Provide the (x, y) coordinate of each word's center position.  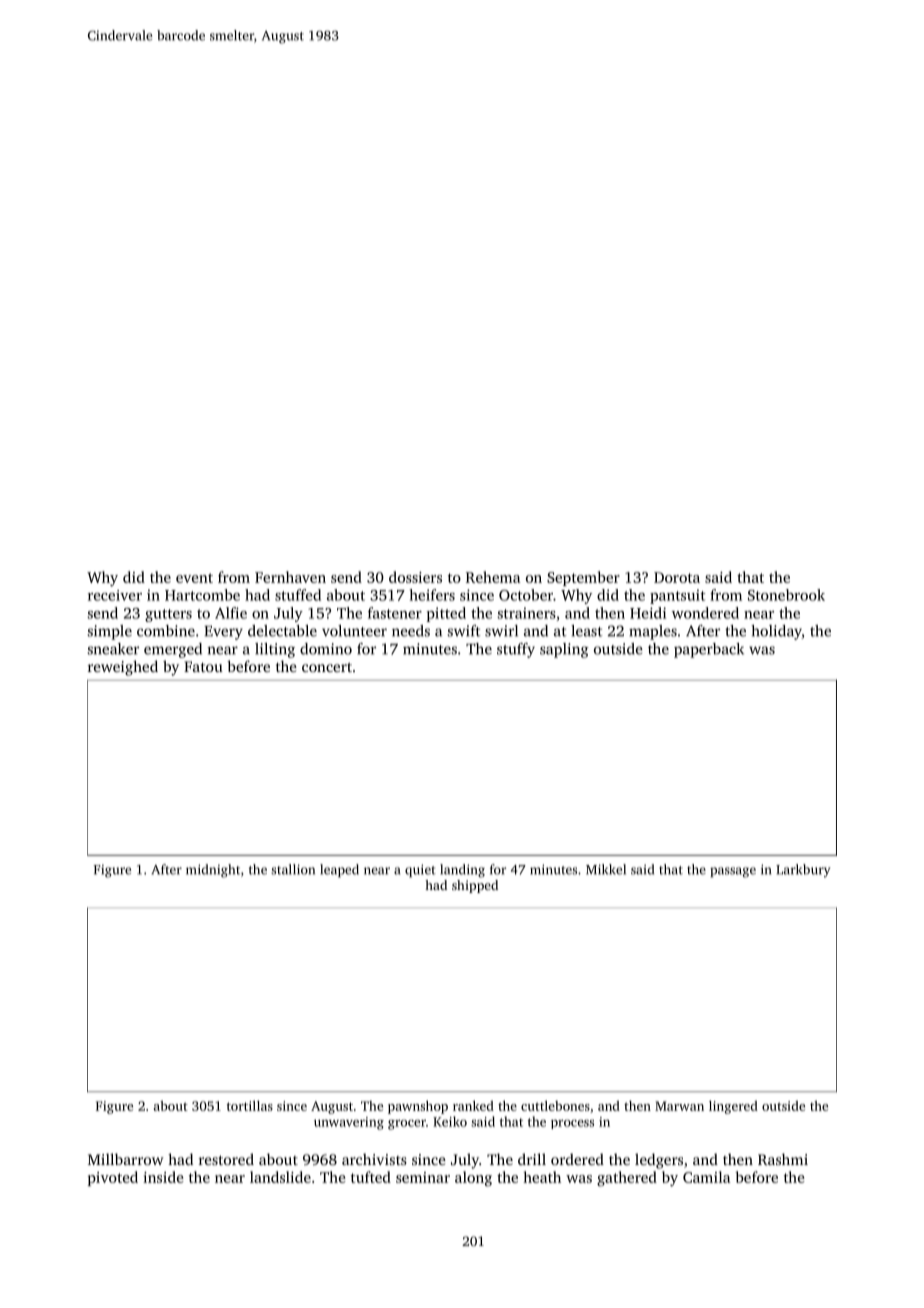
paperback (709, 650)
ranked (473, 1105)
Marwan (679, 1106)
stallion (293, 869)
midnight (213, 871)
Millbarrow (125, 1159)
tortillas (250, 1105)
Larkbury (803, 871)
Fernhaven (290, 577)
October (526, 595)
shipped (475, 886)
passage (733, 872)
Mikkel (606, 869)
